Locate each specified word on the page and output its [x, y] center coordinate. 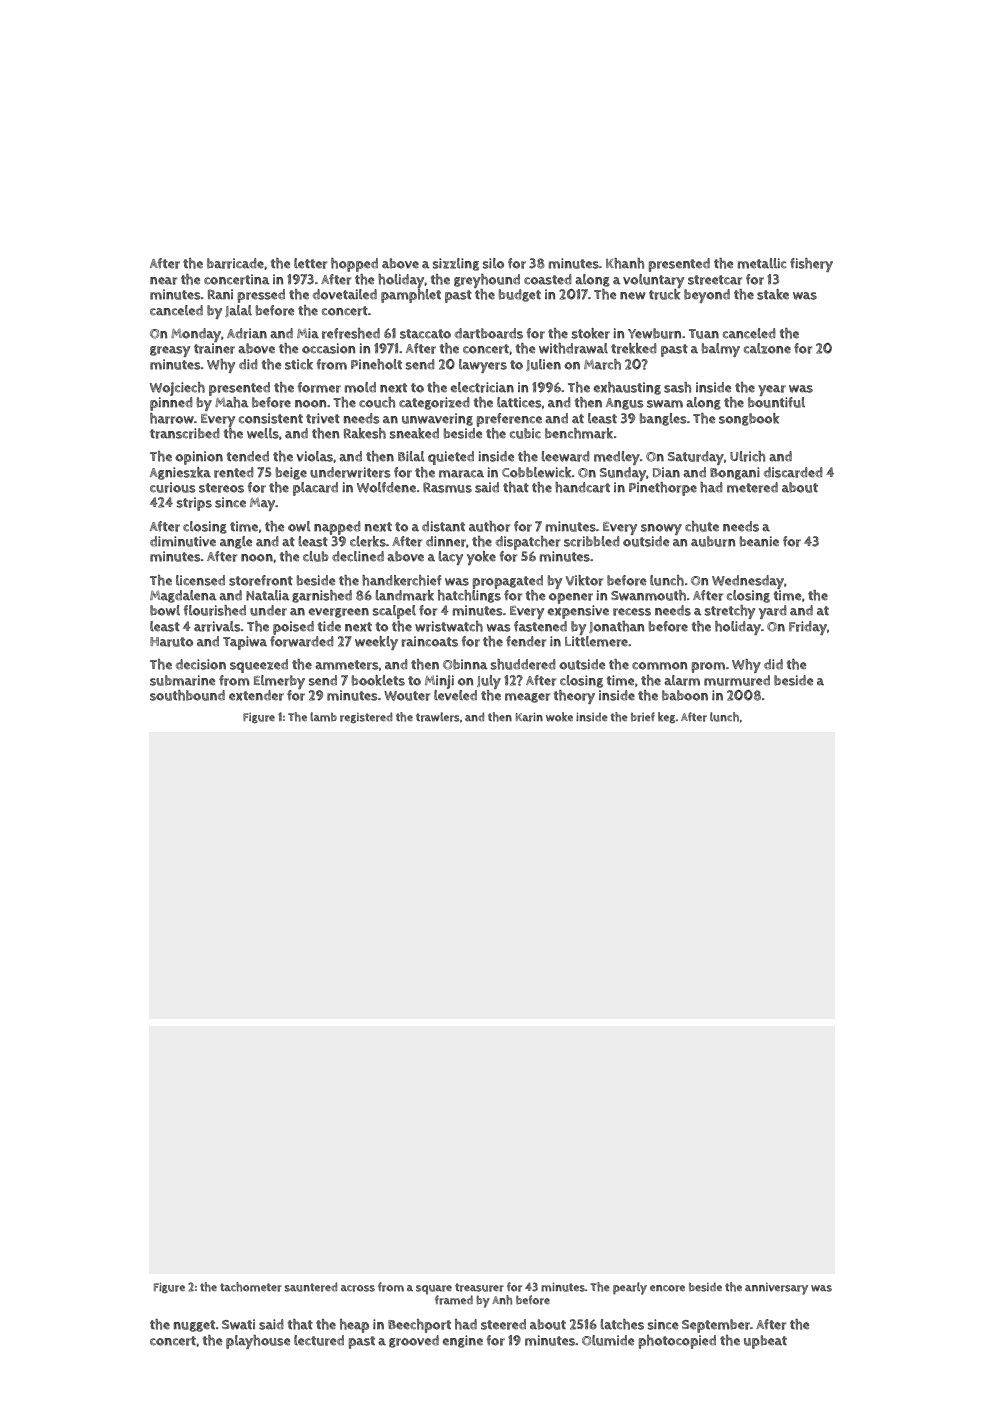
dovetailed [345, 294]
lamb [323, 717]
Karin [529, 717]
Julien [543, 365]
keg [667, 717]
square [434, 1290]
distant [443, 526]
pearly [630, 1288]
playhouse [258, 1342]
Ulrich [747, 456]
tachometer [251, 1287]
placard [315, 489]
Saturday [696, 458]
